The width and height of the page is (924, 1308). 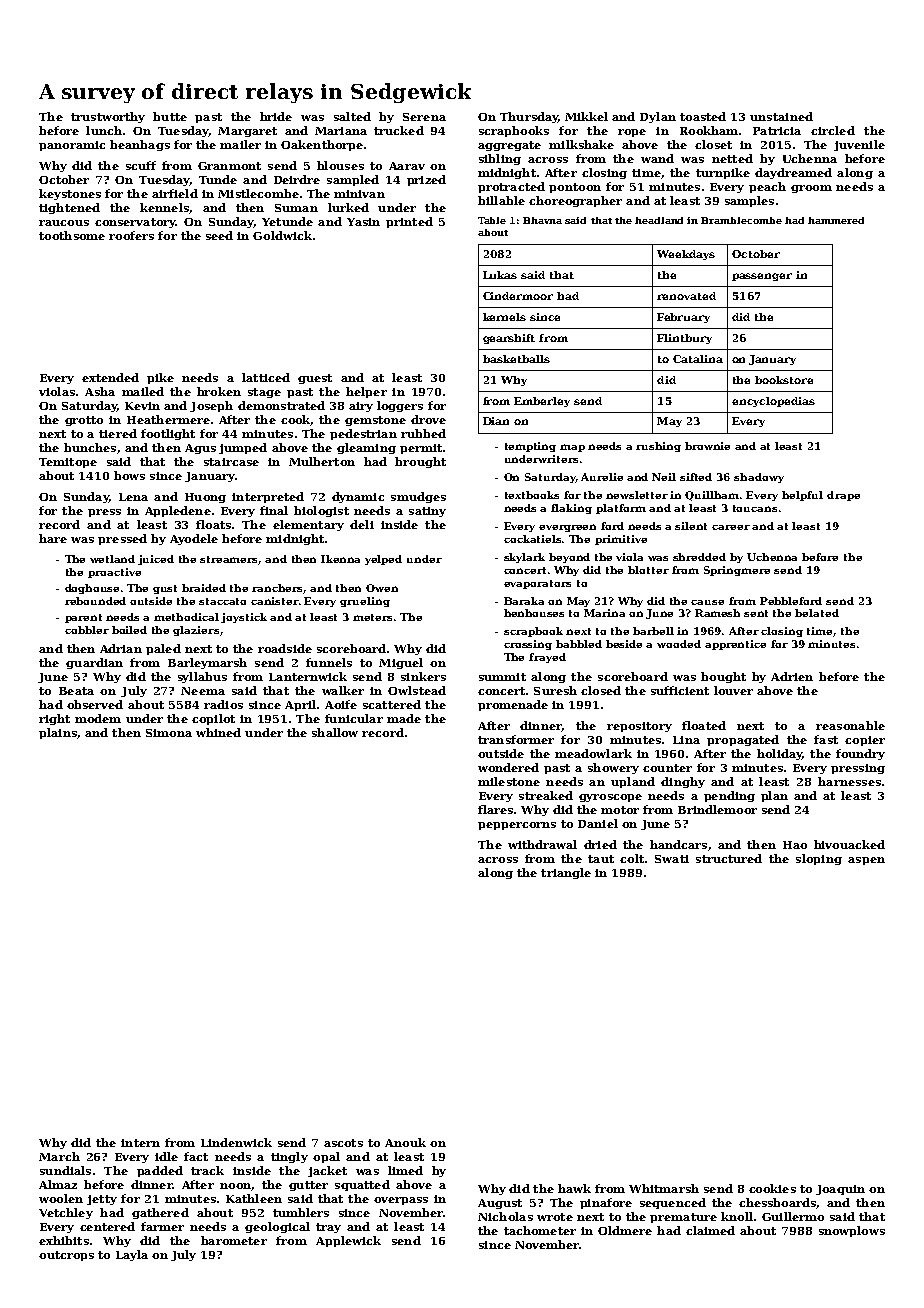 I want to click on Asha, so click(x=100, y=391).
